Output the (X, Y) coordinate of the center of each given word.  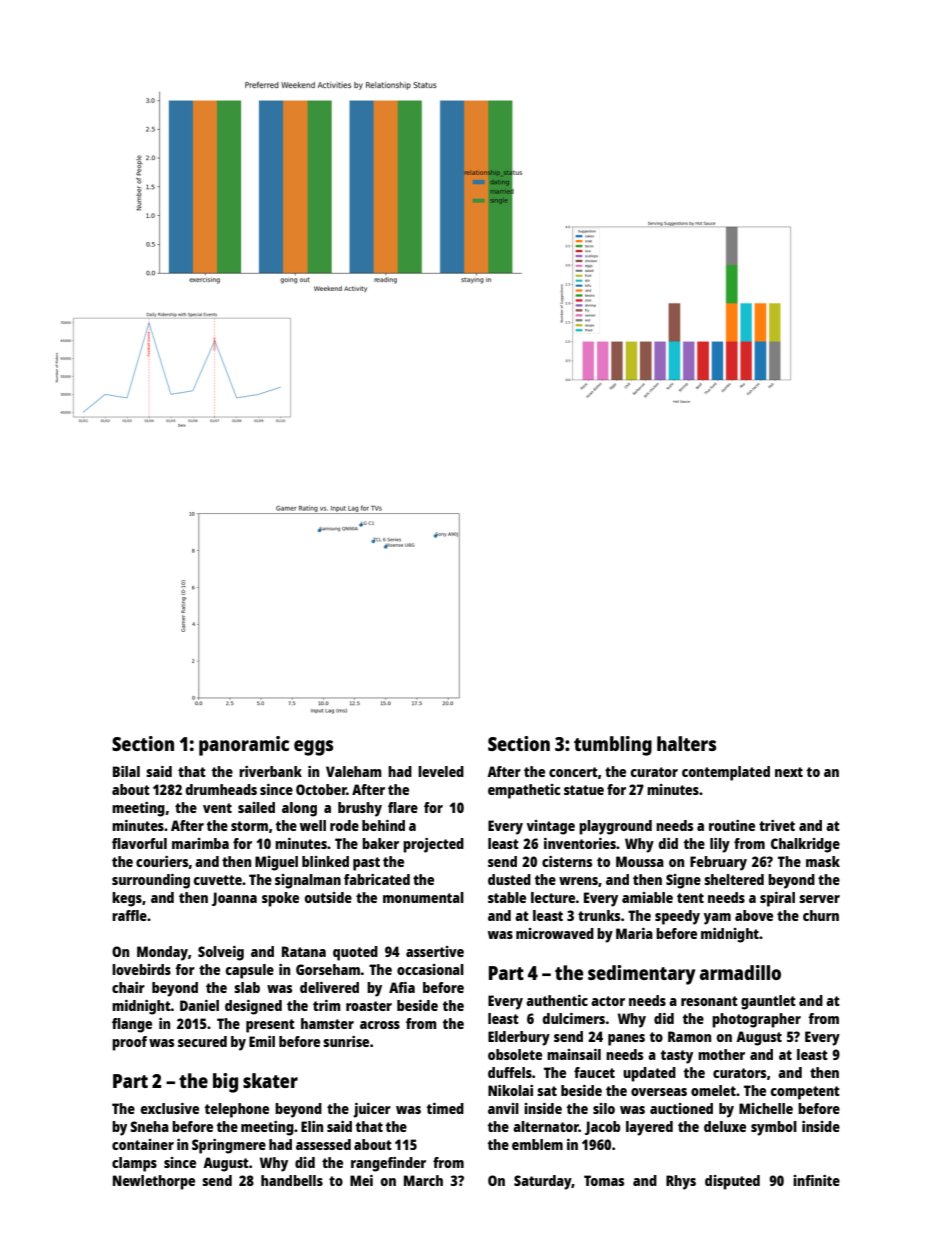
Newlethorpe (154, 1182)
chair (128, 987)
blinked (325, 861)
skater (270, 1080)
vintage (551, 827)
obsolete (515, 1054)
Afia (402, 987)
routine (732, 825)
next (789, 772)
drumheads (221, 789)
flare (403, 807)
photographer (756, 1020)
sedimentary (641, 975)
